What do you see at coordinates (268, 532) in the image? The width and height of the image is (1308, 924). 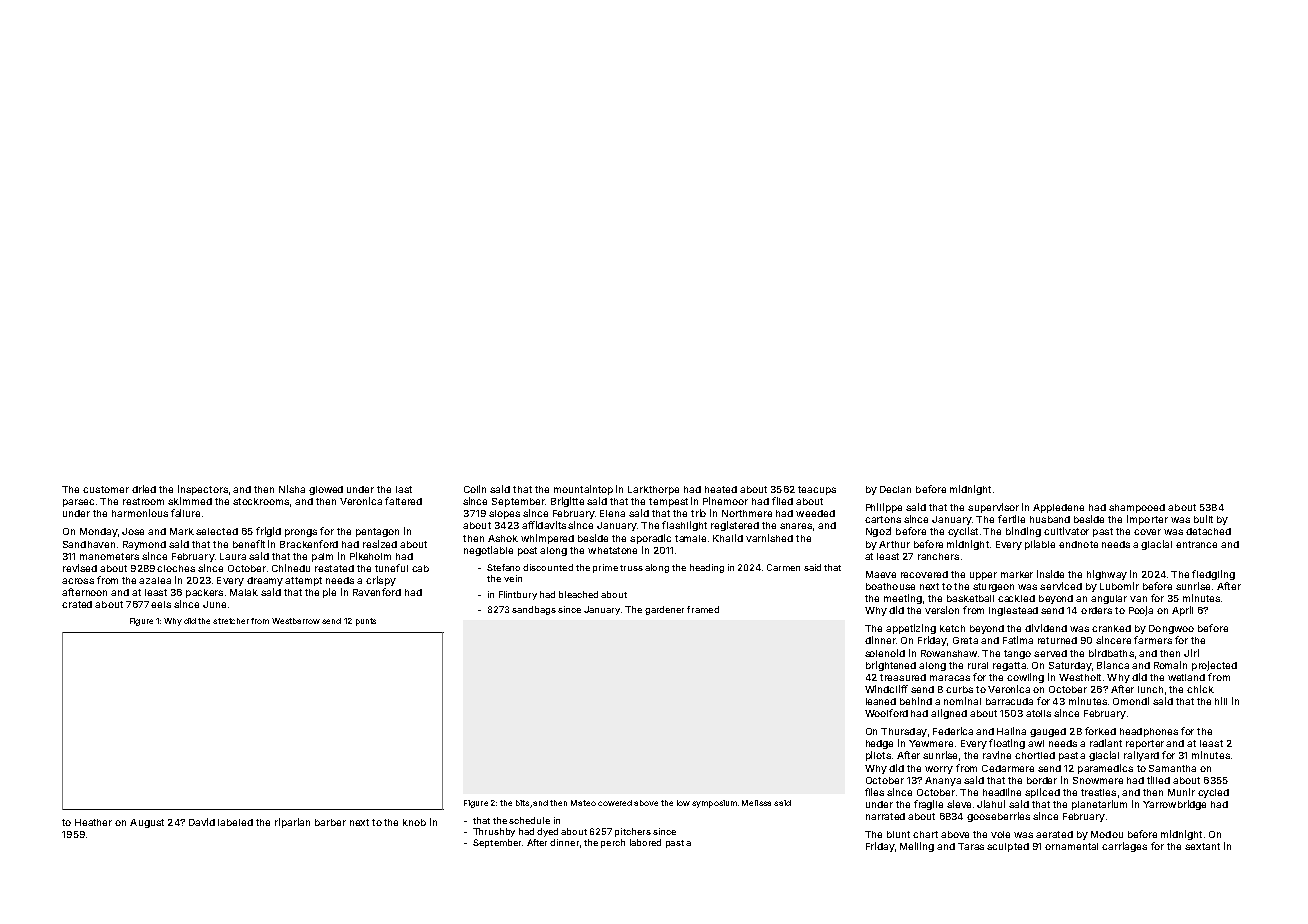 I see `frigid` at bounding box center [268, 532].
